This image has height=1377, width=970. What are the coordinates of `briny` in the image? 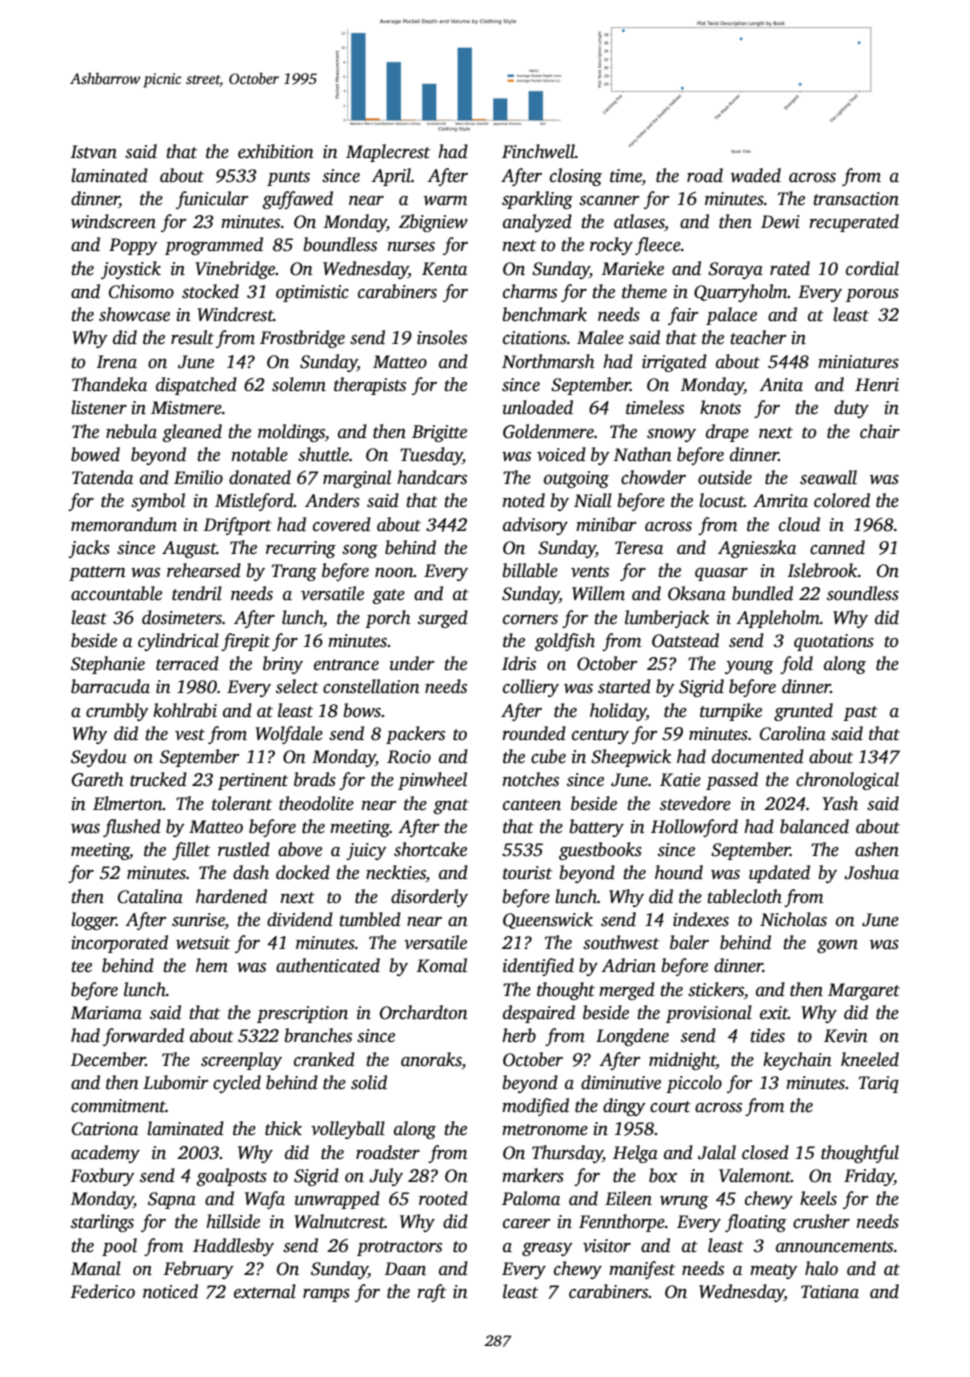 It's located at (283, 665).
